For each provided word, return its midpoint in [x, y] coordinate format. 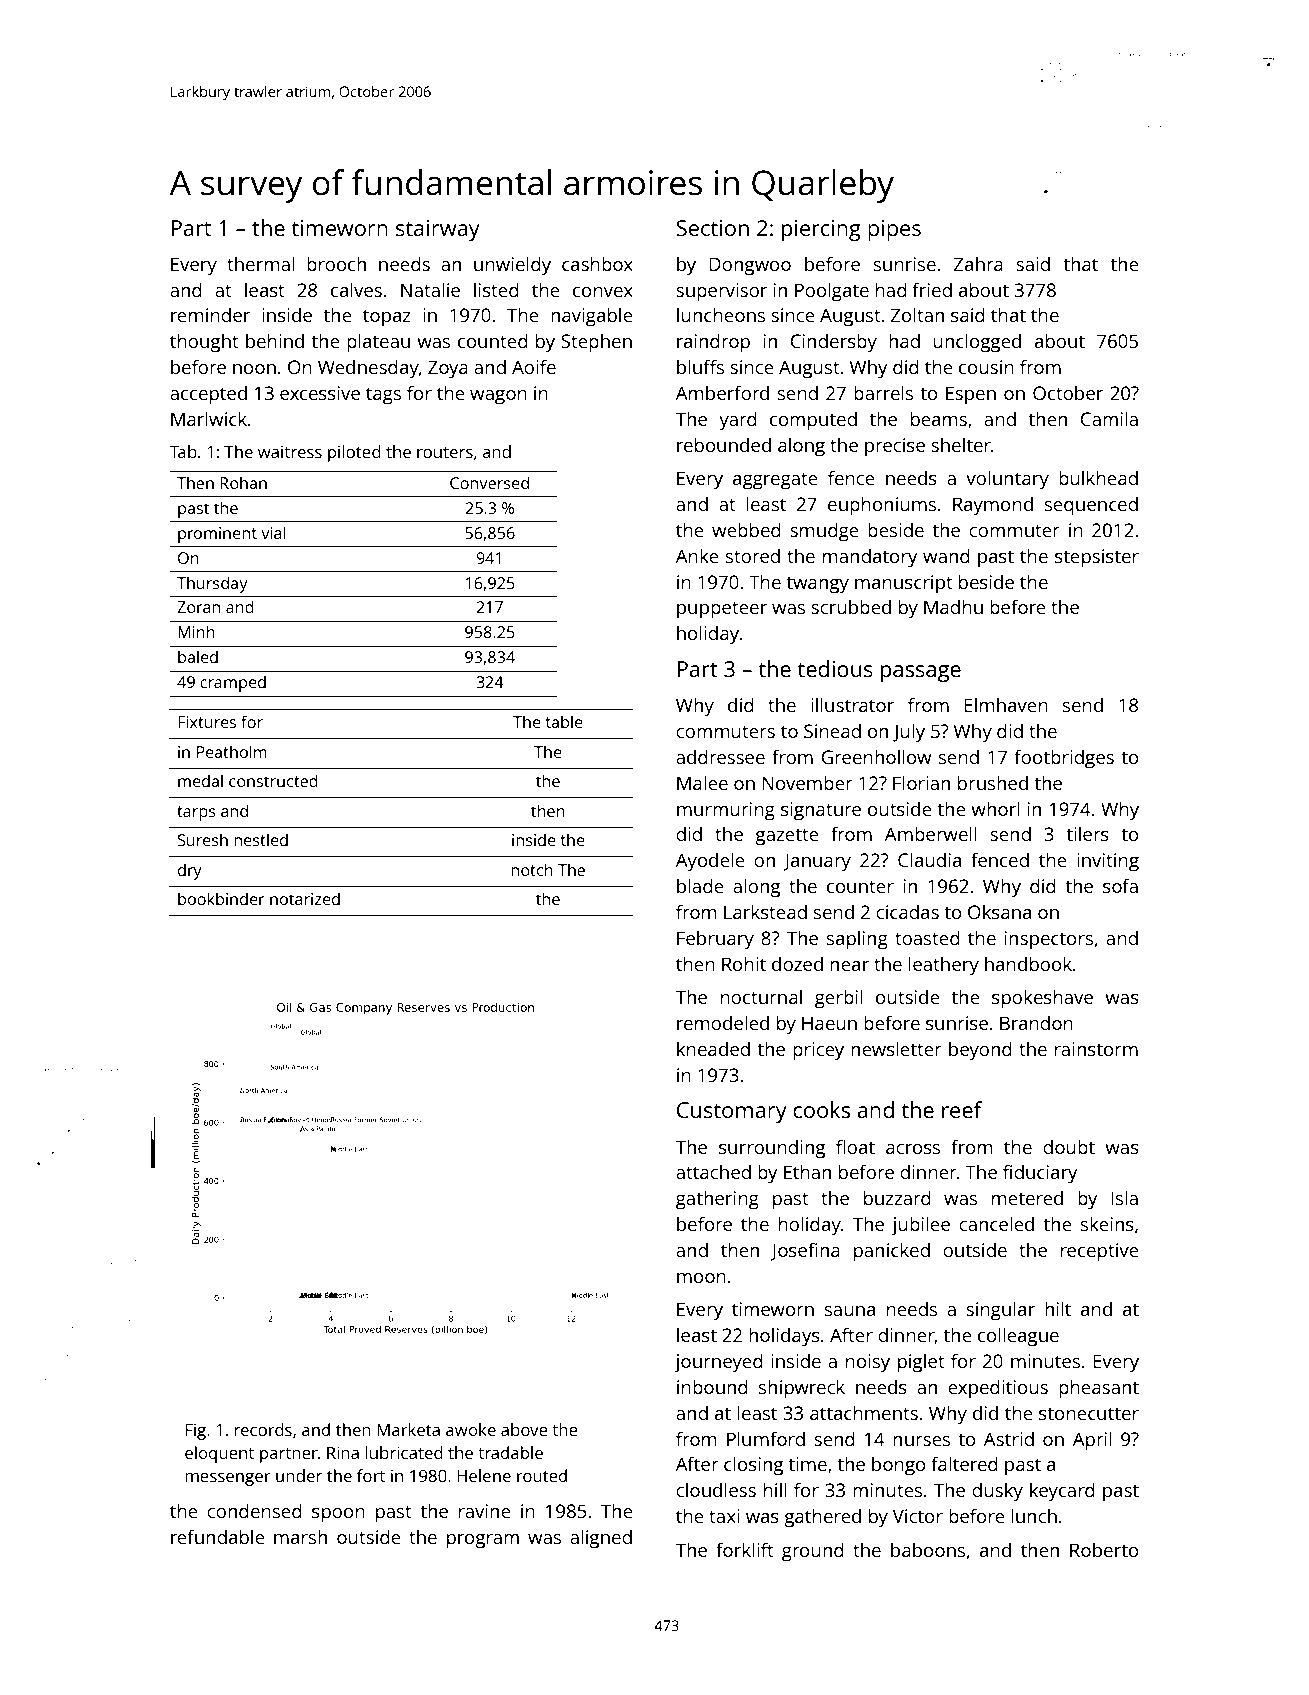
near [849, 966]
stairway [438, 230]
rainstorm [1096, 1049]
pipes [894, 230]
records [263, 1429]
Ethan [807, 1171]
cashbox [597, 263]
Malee [702, 782]
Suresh [203, 839]
